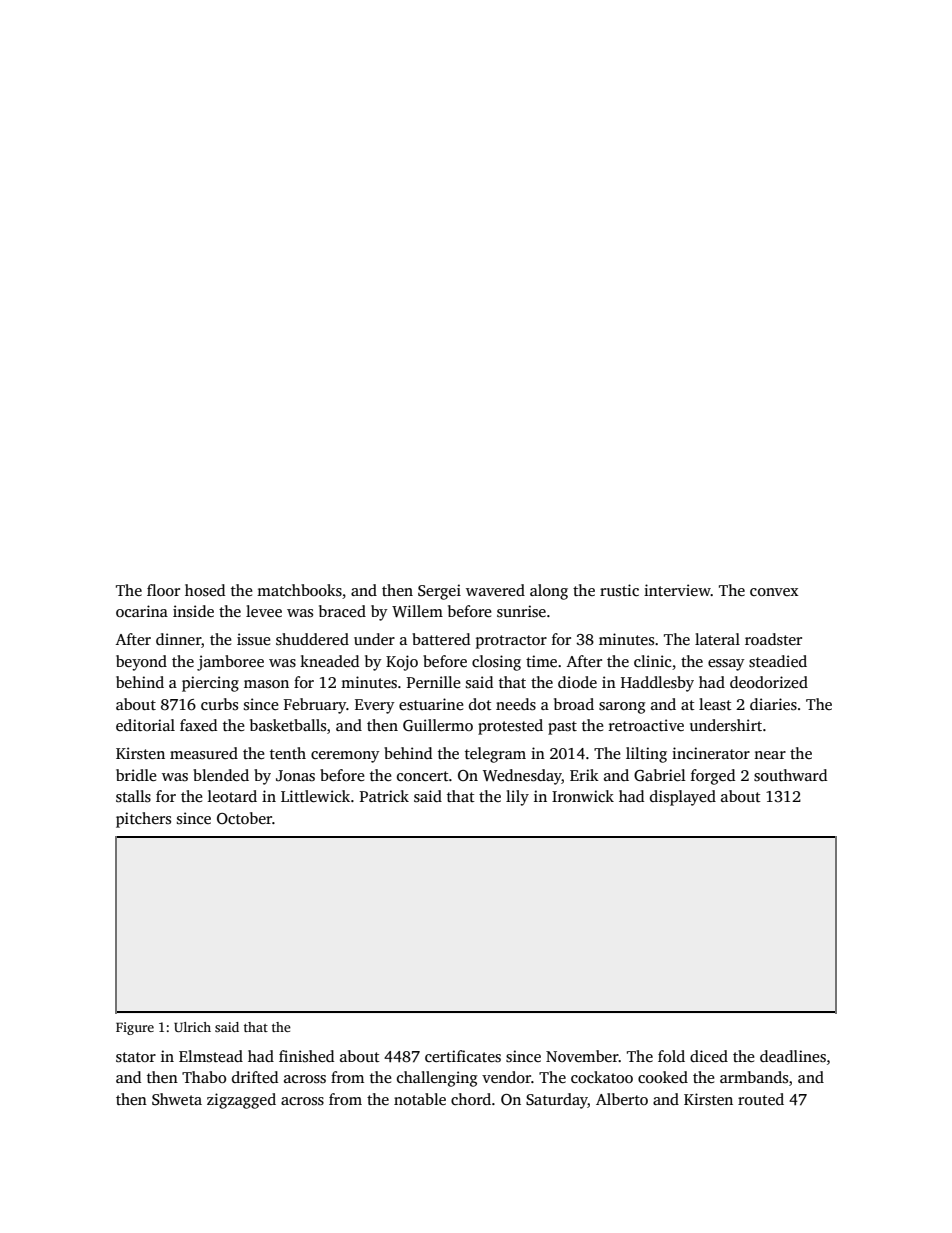  I want to click on rustic, so click(619, 590).
